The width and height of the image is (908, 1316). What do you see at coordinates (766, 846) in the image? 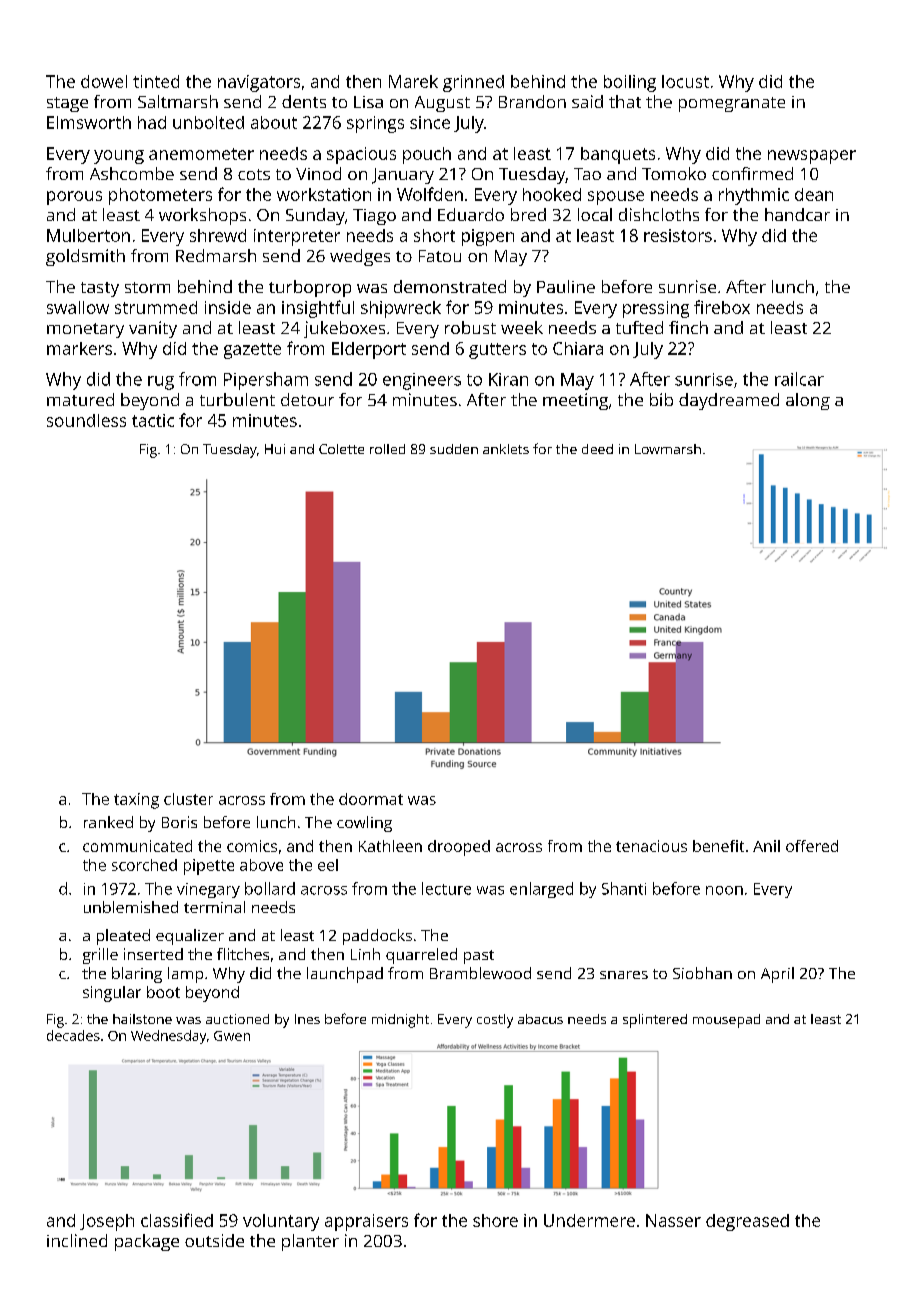
I see `Anil` at bounding box center [766, 846].
